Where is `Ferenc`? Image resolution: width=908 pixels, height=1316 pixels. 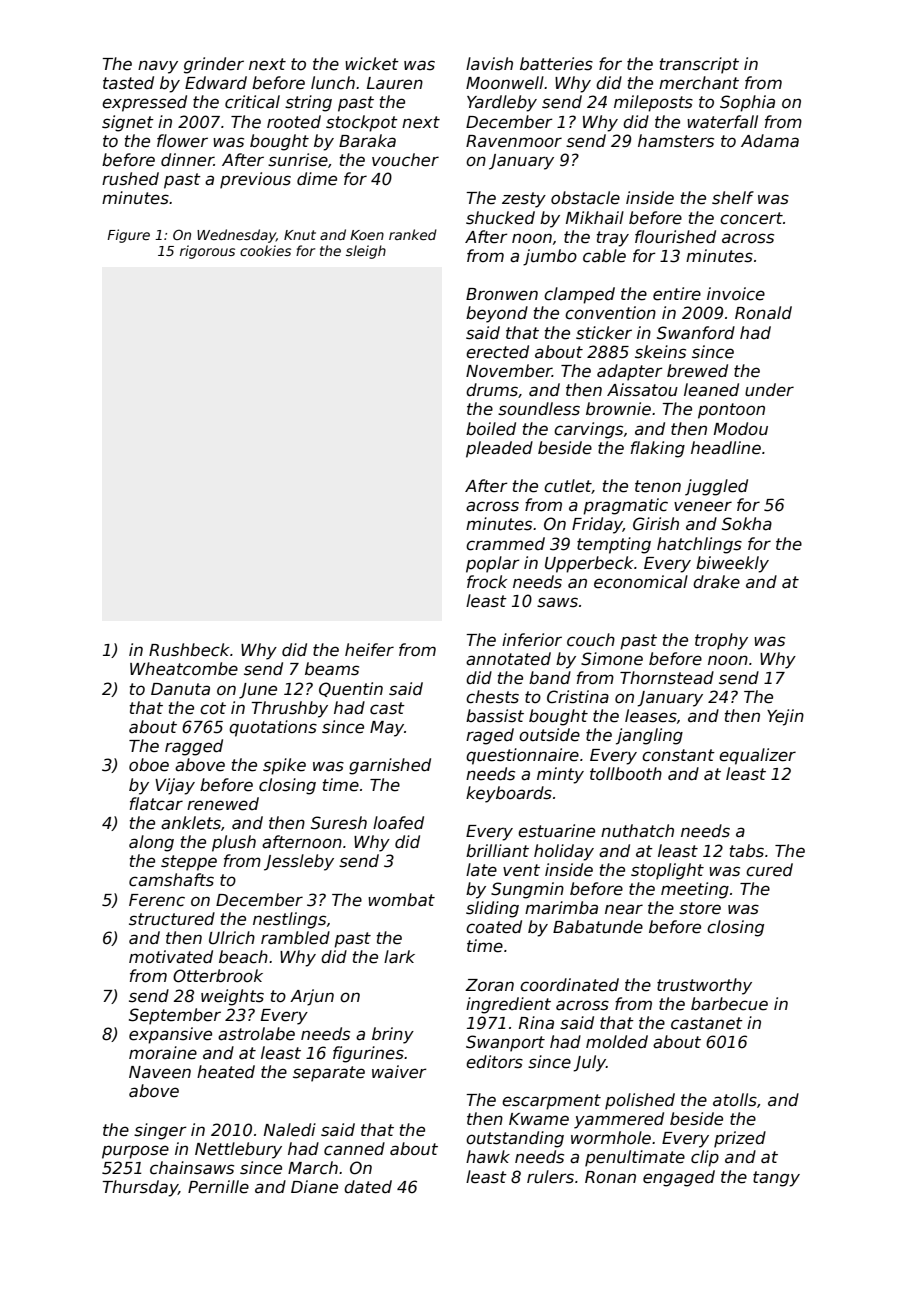 Ferenc is located at coordinates (157, 900).
